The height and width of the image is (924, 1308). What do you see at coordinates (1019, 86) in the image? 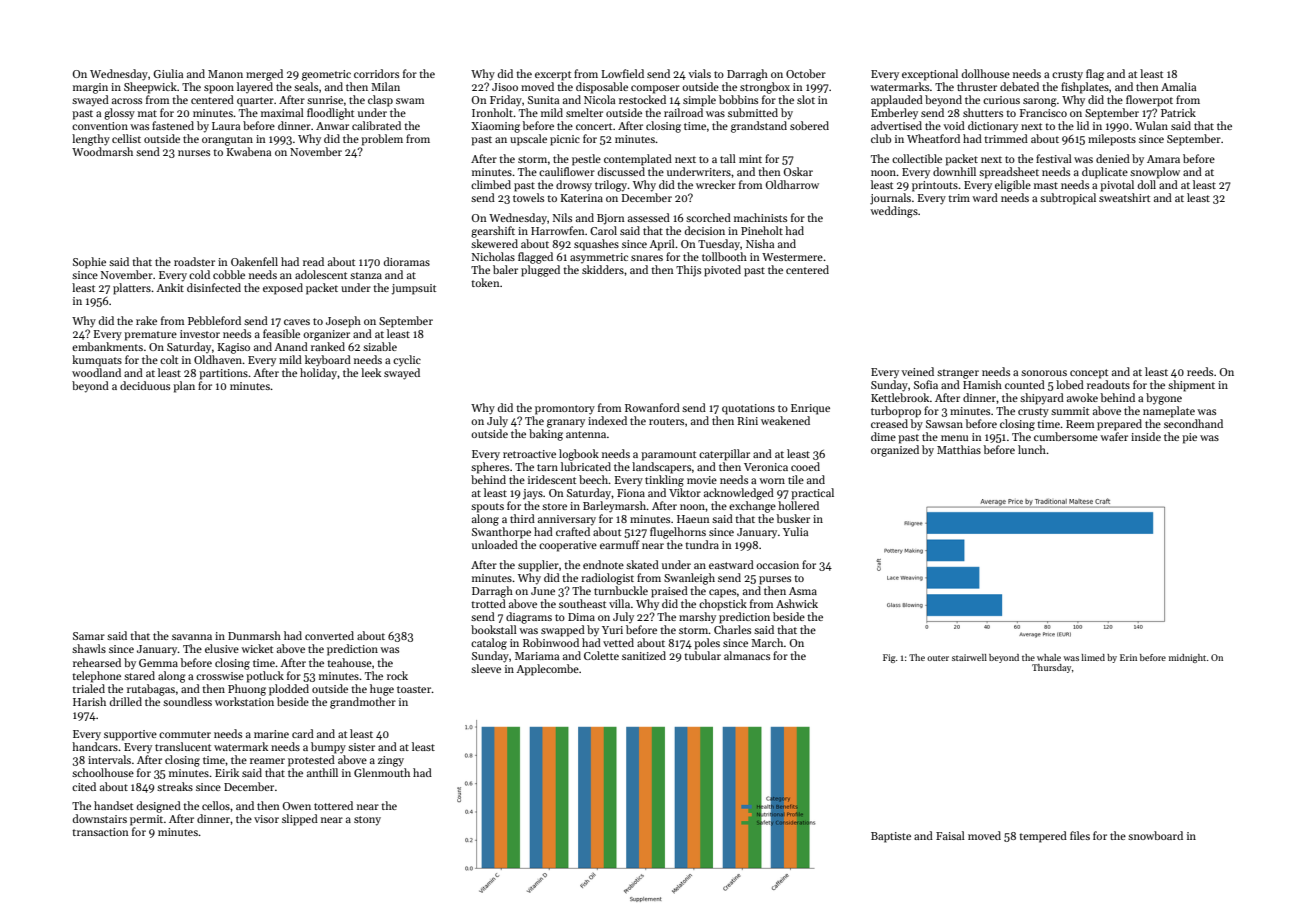
I see `debated` at bounding box center [1019, 86].
